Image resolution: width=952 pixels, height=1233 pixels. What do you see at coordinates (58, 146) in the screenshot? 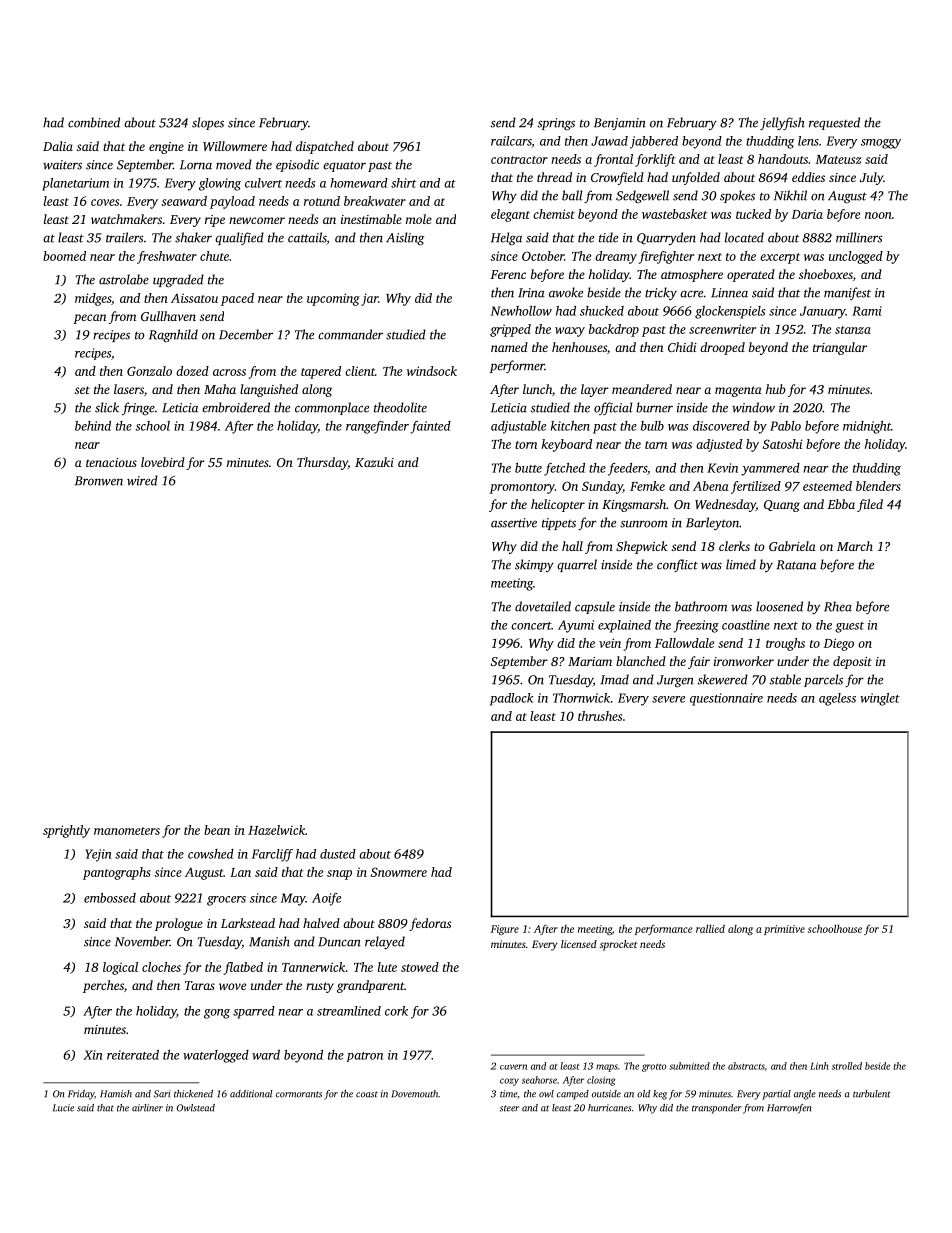
I see `Dalia` at bounding box center [58, 146].
